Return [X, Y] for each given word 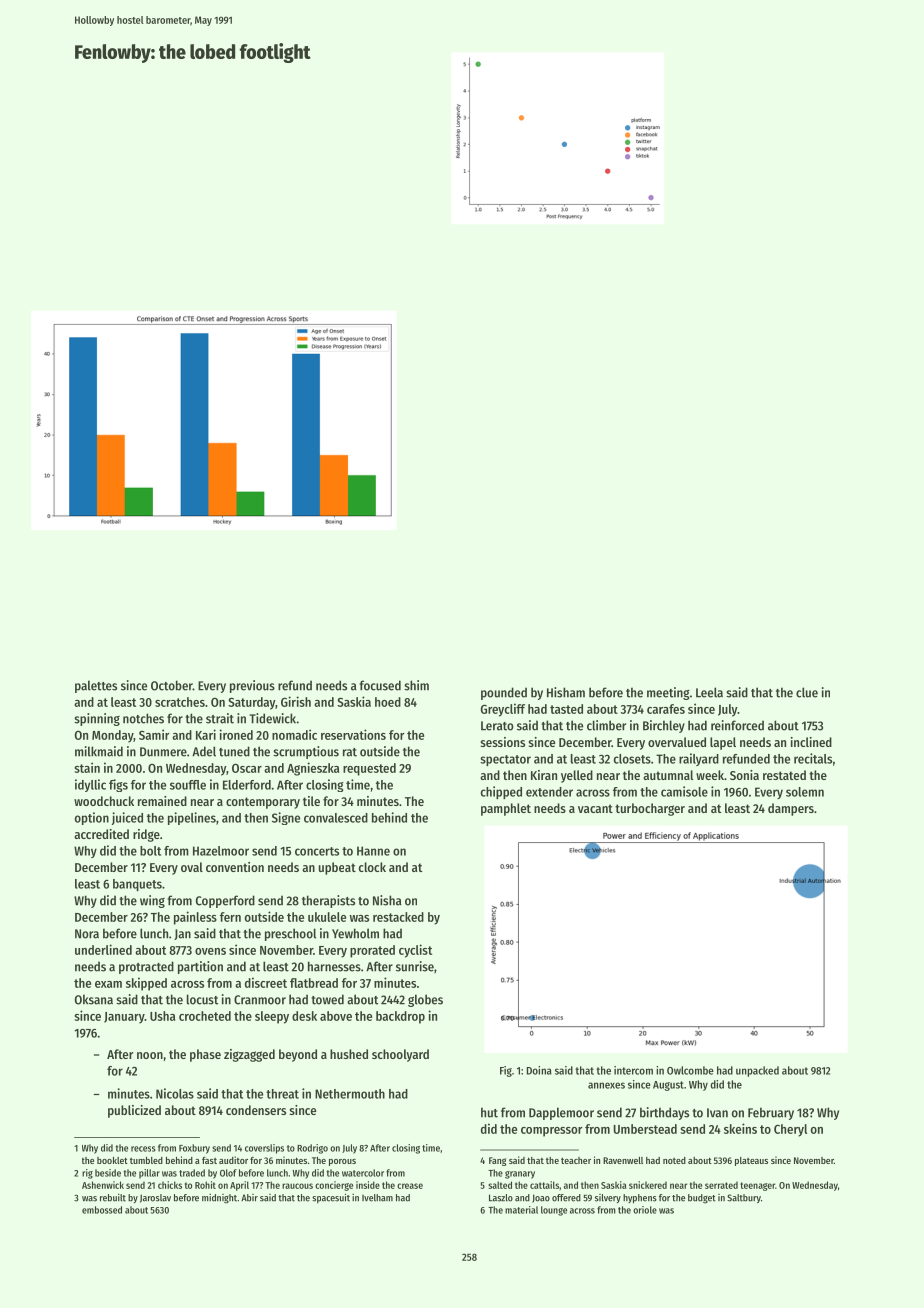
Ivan [717, 1113]
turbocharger [650, 809]
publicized [134, 1111]
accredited [101, 834]
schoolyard [400, 1055]
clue [807, 692]
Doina [539, 1070]
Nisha [387, 900]
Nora [87, 934]
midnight [219, 1199]
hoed [388, 702]
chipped [501, 792]
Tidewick [272, 718]
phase [205, 1055]
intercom [633, 1070]
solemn [805, 792]
